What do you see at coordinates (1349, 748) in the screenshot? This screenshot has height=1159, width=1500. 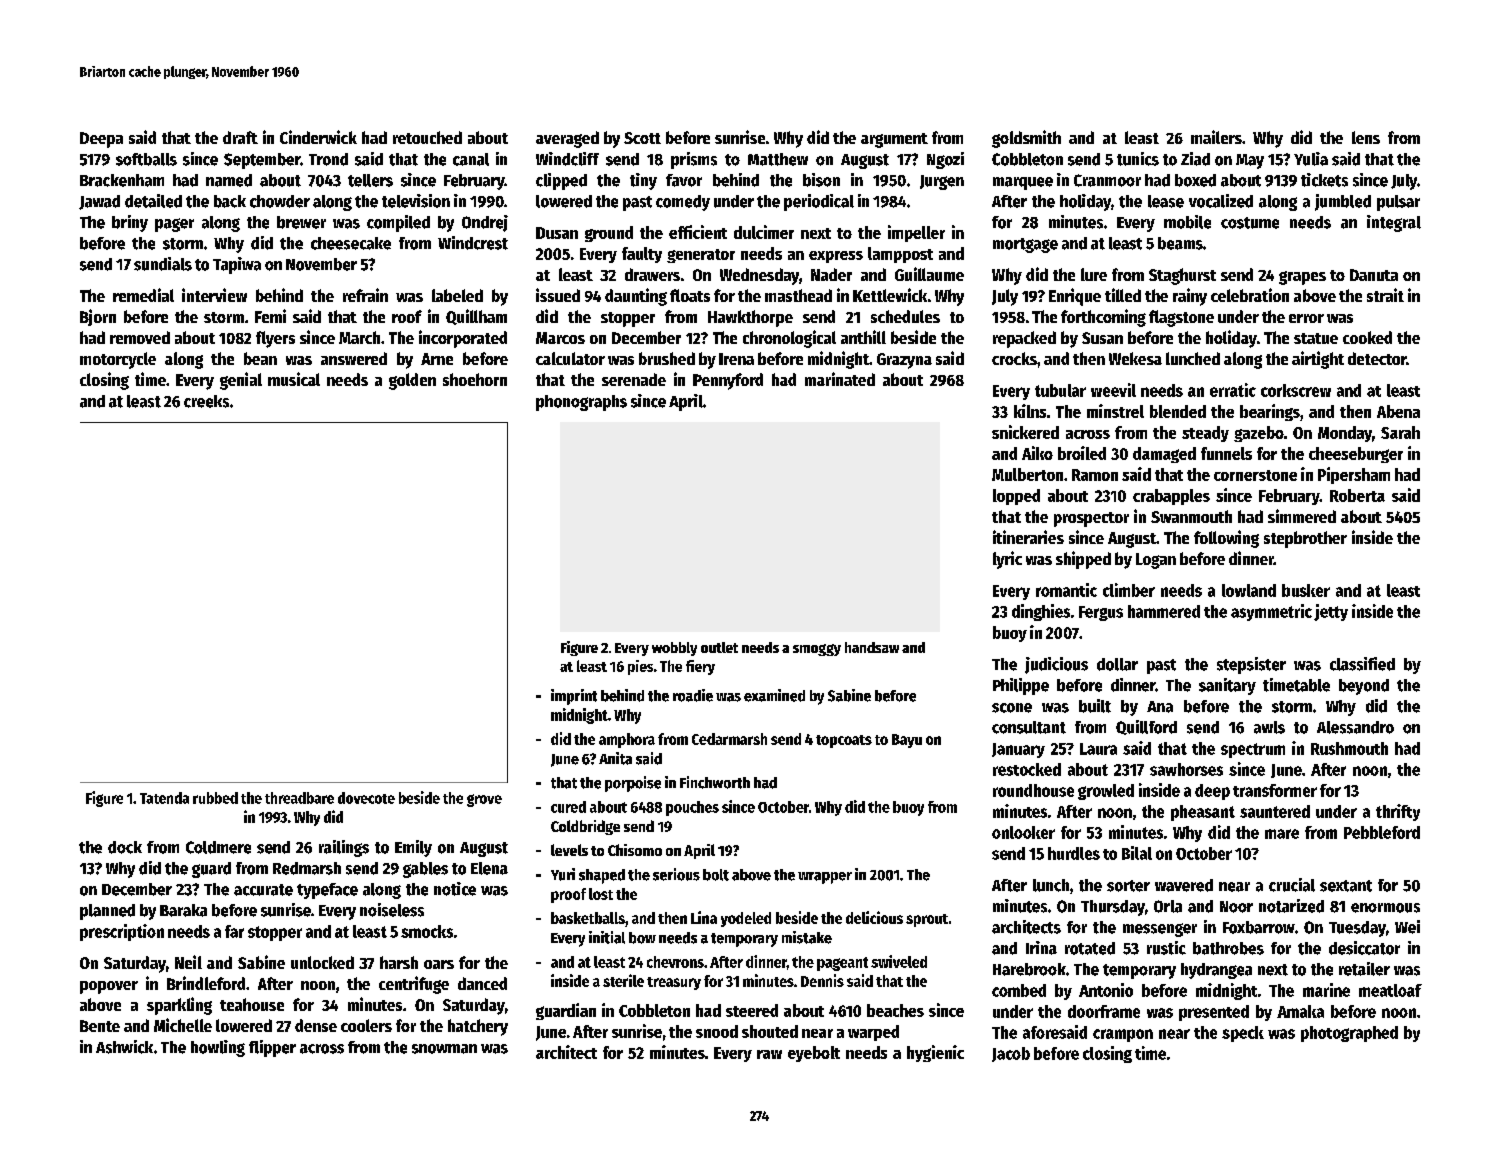 I see `Rushmouth` at bounding box center [1349, 748].
